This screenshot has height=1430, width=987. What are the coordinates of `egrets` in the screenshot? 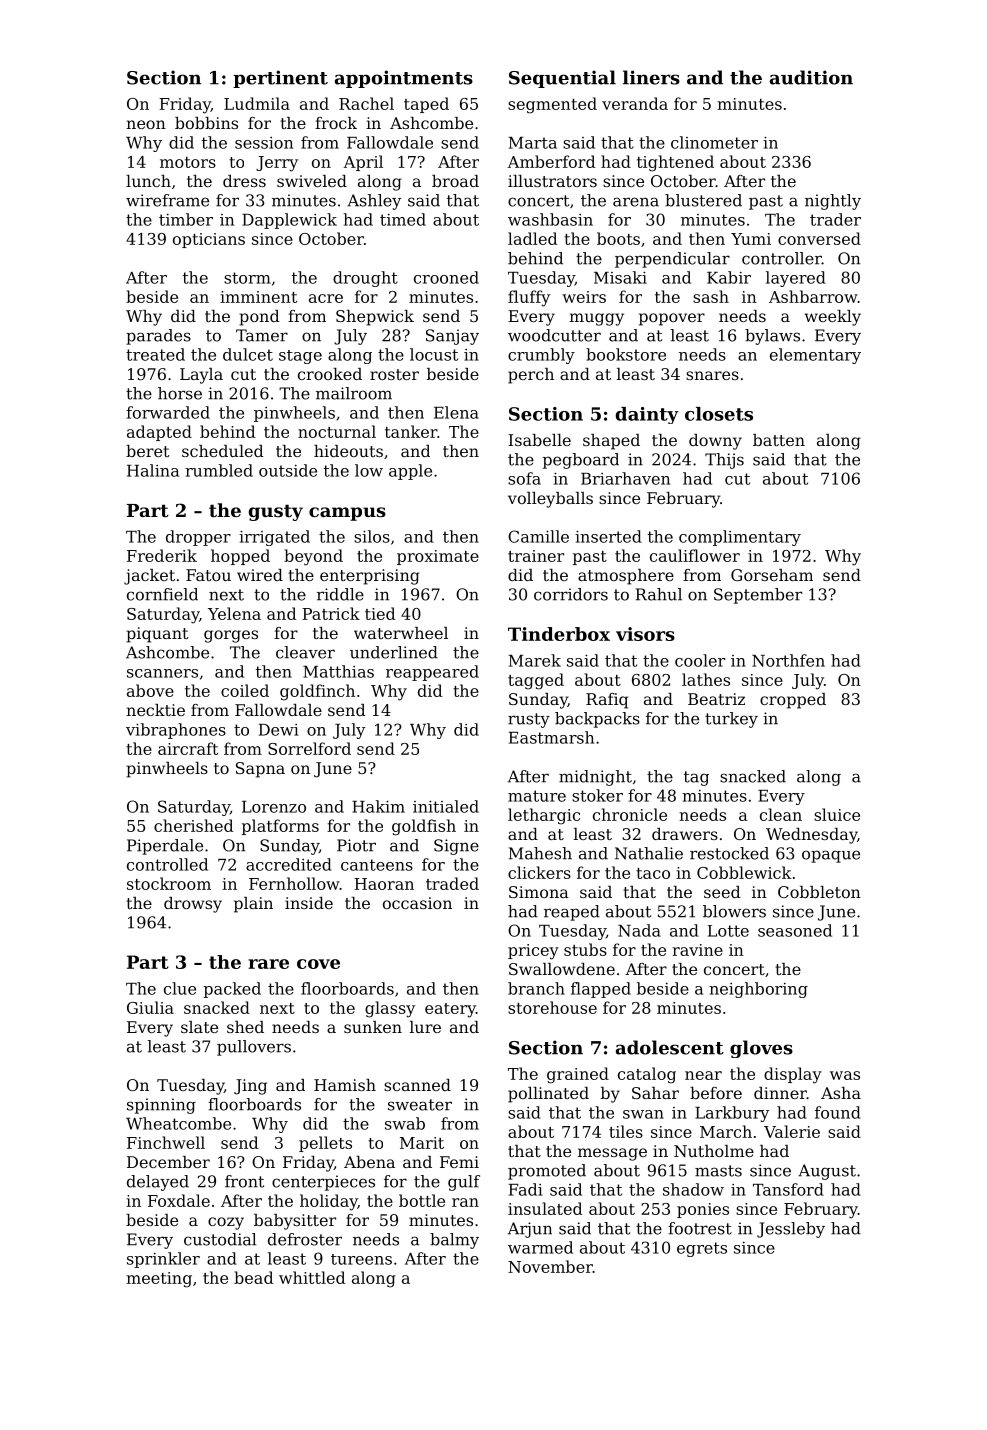 It's located at (702, 1249).
